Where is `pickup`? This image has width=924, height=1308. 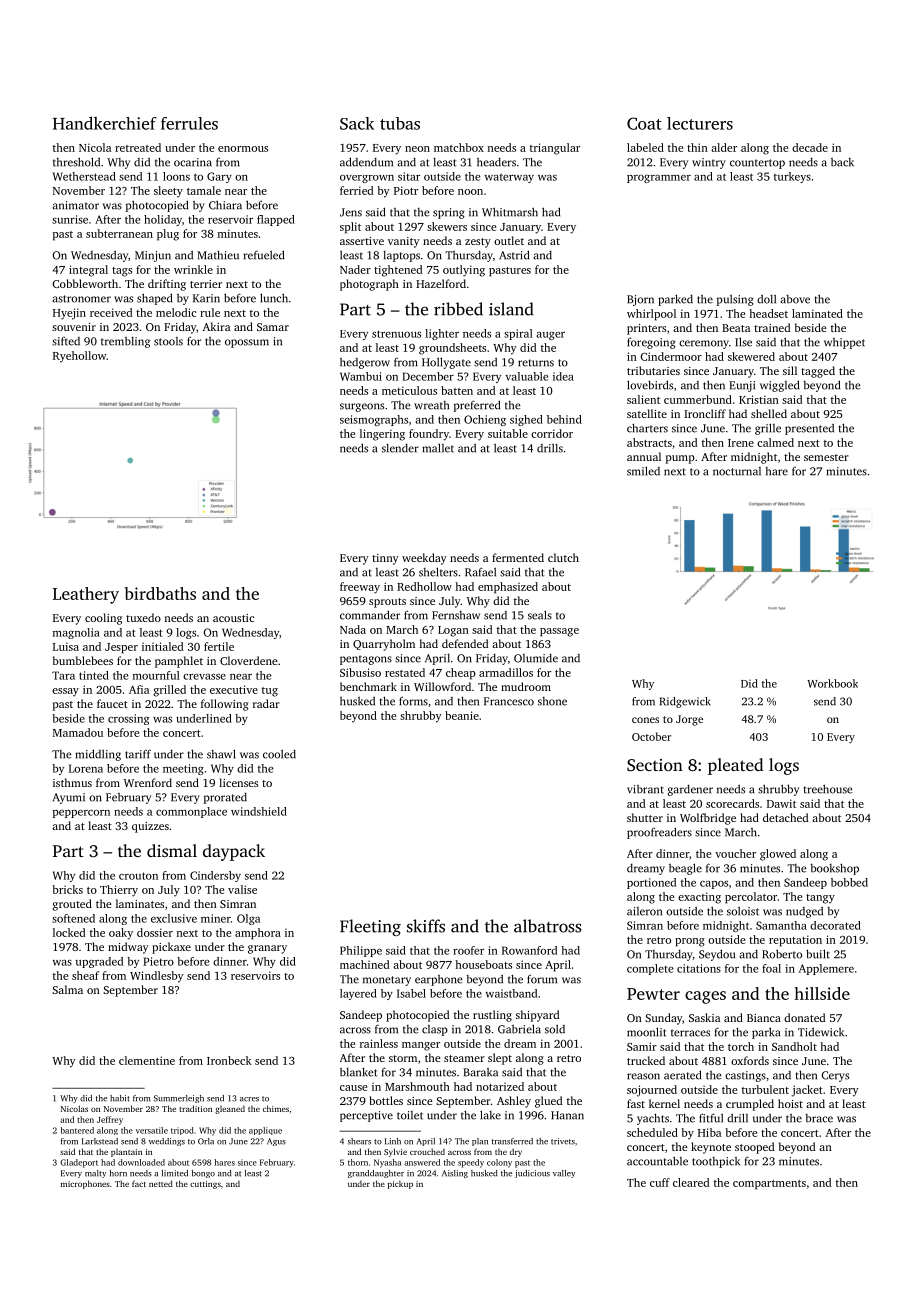 pickup is located at coordinates (400, 1184).
